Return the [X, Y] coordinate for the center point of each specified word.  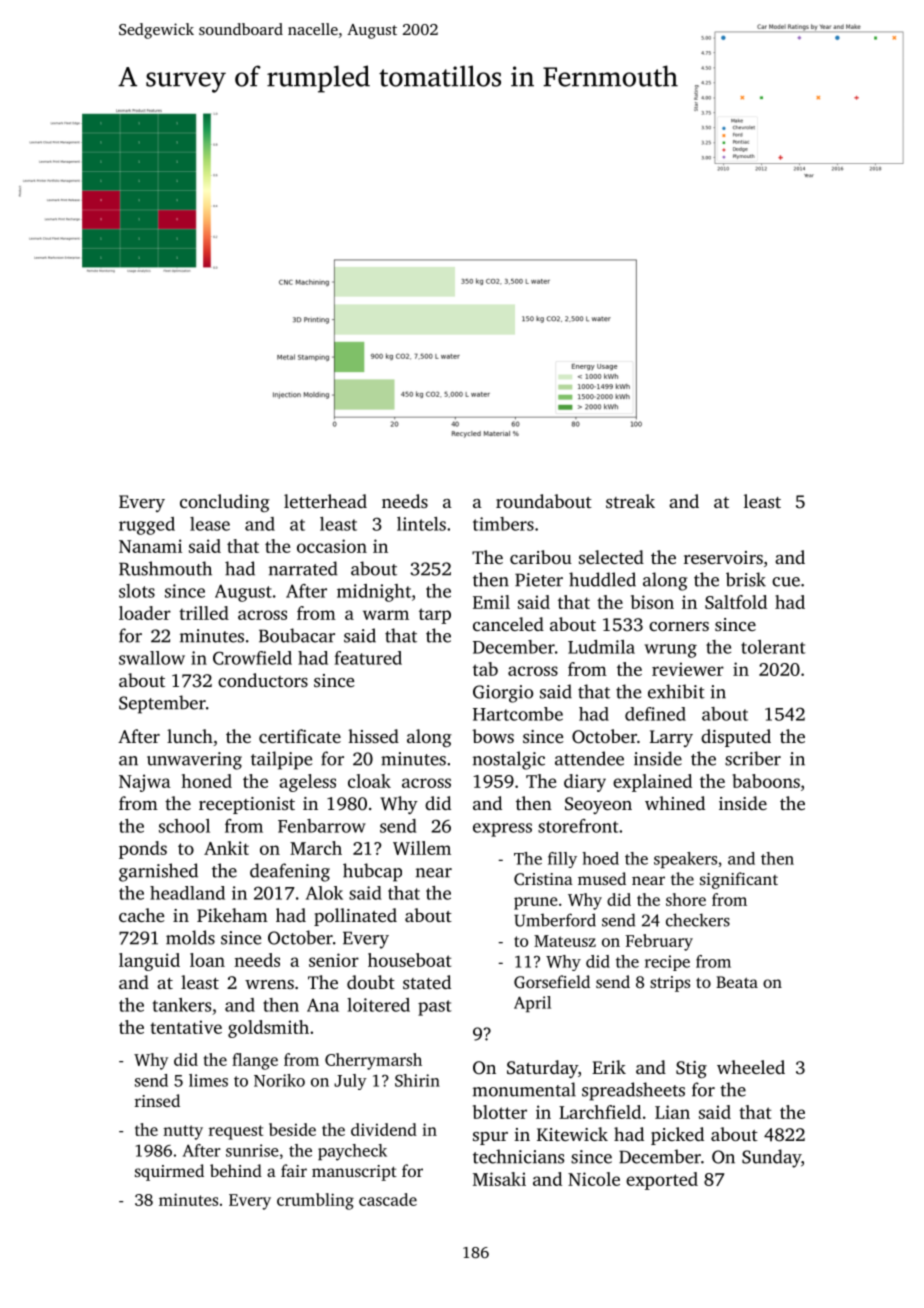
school [184, 826]
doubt [371, 982]
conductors [263, 680]
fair [294, 1170]
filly [562, 860]
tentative [186, 1027]
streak [630, 501]
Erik [609, 1067]
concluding [225, 503]
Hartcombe [518, 714]
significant [739, 880]
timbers [503, 524]
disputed [736, 738]
